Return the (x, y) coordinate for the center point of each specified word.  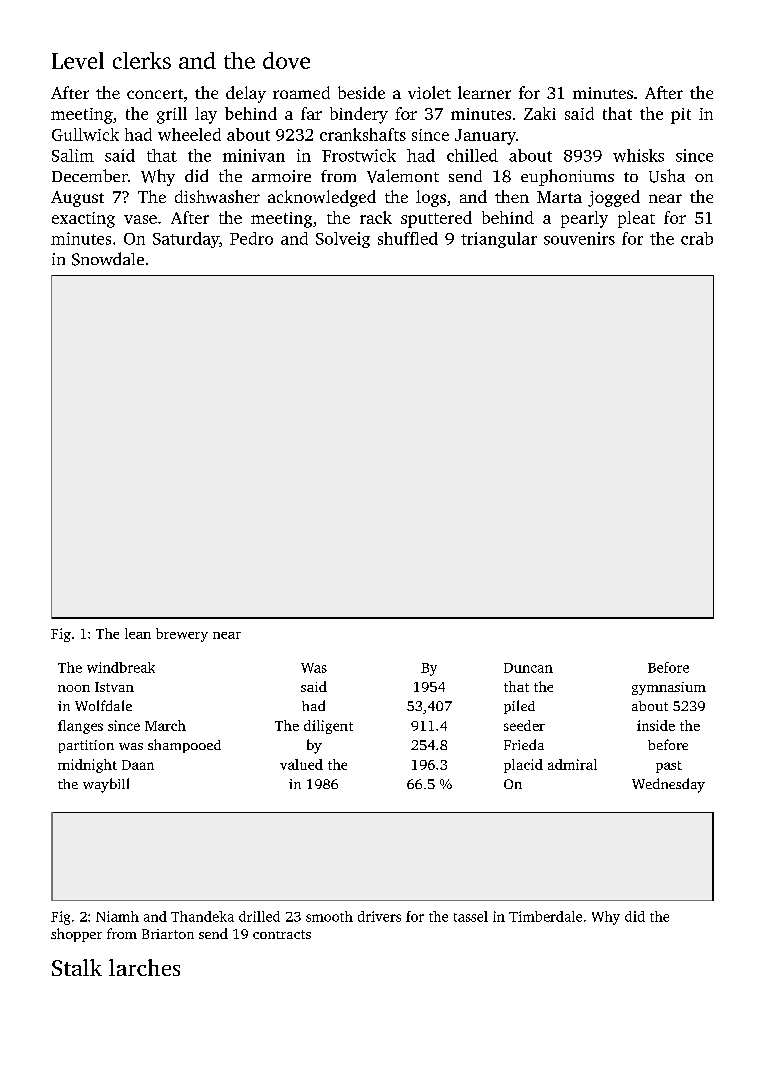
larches (144, 967)
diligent (328, 727)
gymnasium (669, 688)
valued (301, 764)
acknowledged (322, 198)
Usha (667, 176)
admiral (572, 764)
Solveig (343, 240)
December (90, 175)
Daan (138, 765)
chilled (472, 155)
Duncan (528, 668)
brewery (182, 635)
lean (138, 633)
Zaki (540, 113)
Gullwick (85, 134)
